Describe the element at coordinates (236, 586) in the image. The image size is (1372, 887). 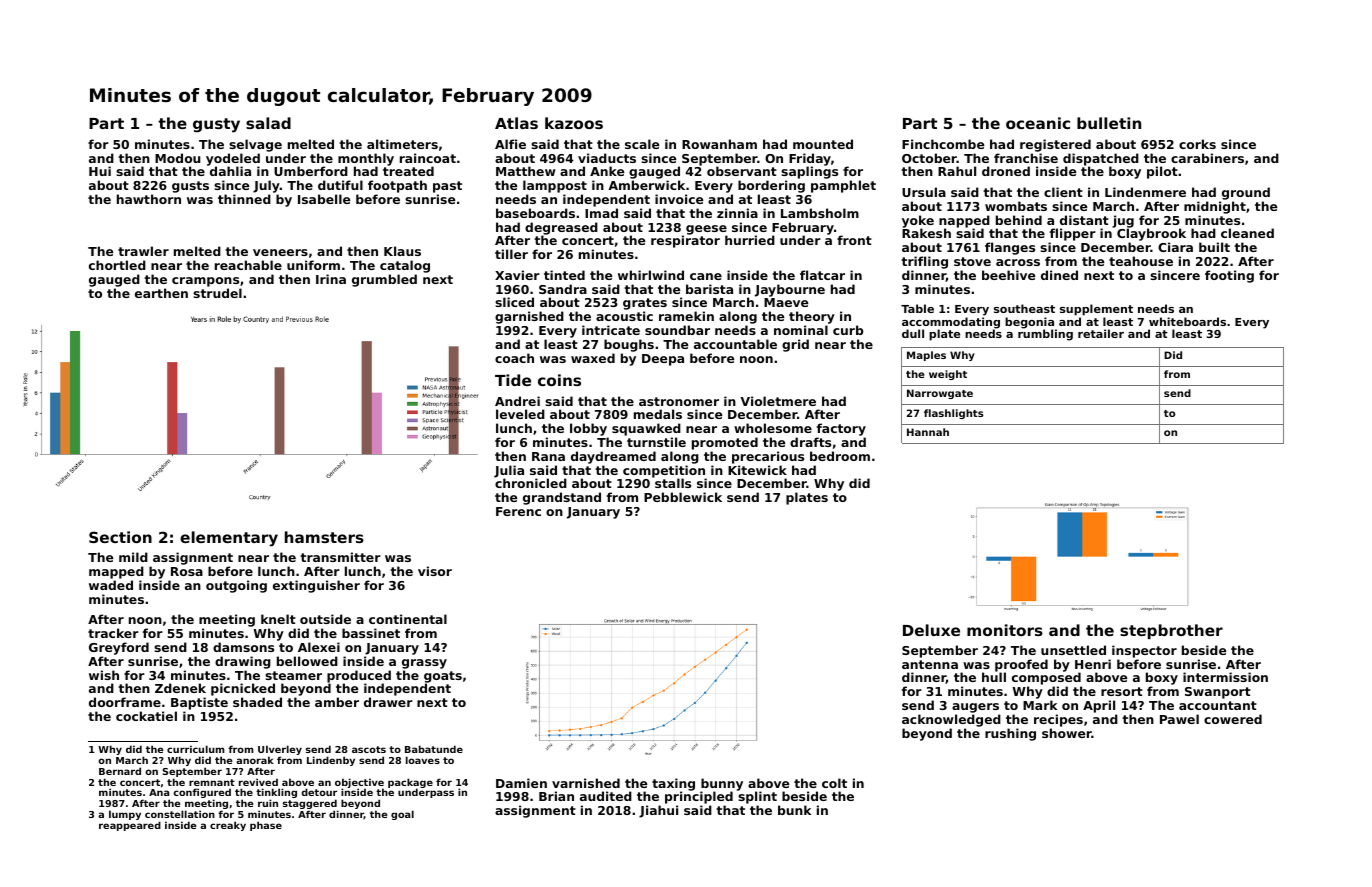
I see `outgoing` at that location.
